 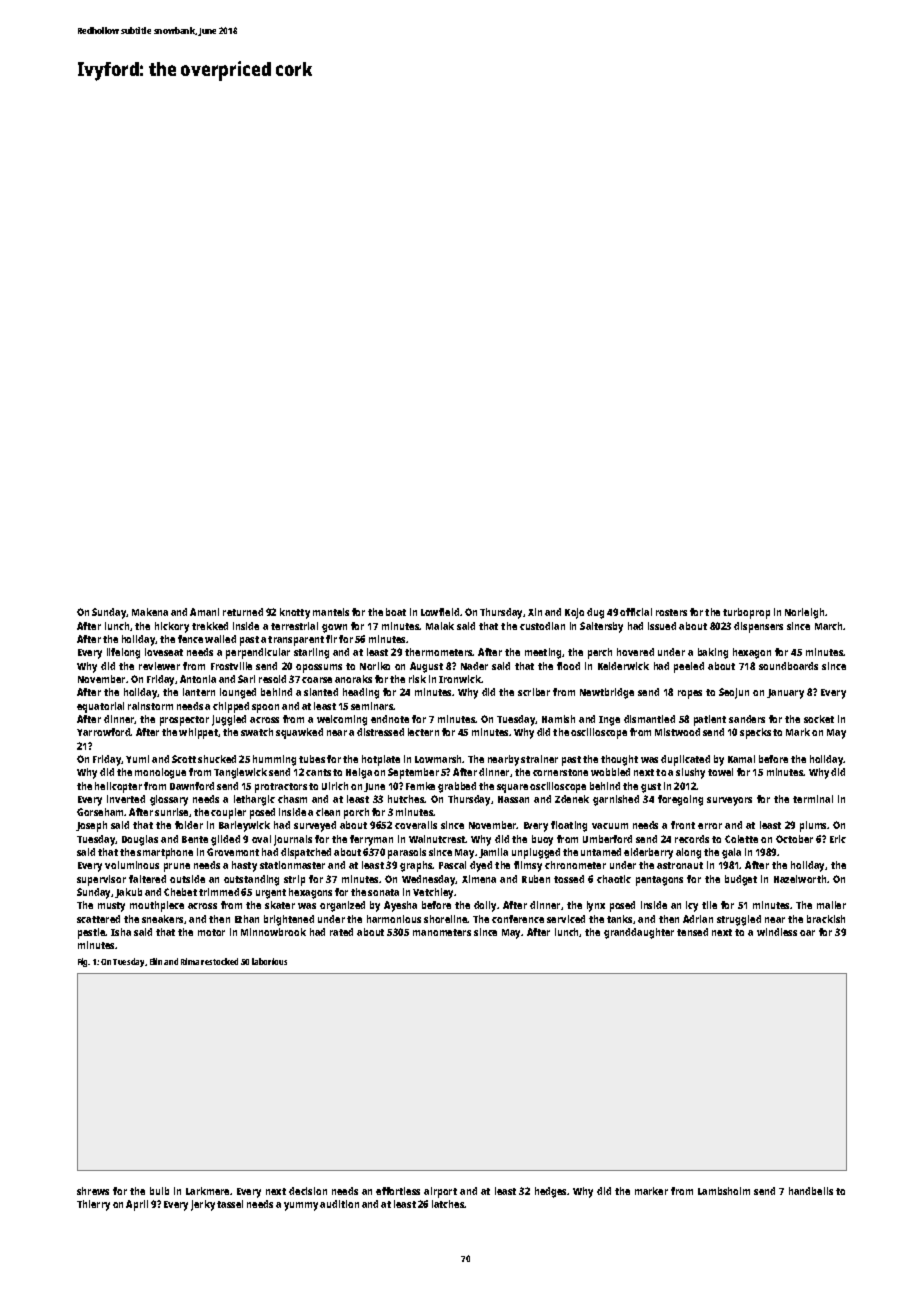 What do you see at coordinates (159, 1191) in the document?
I see `bulb` at bounding box center [159, 1191].
